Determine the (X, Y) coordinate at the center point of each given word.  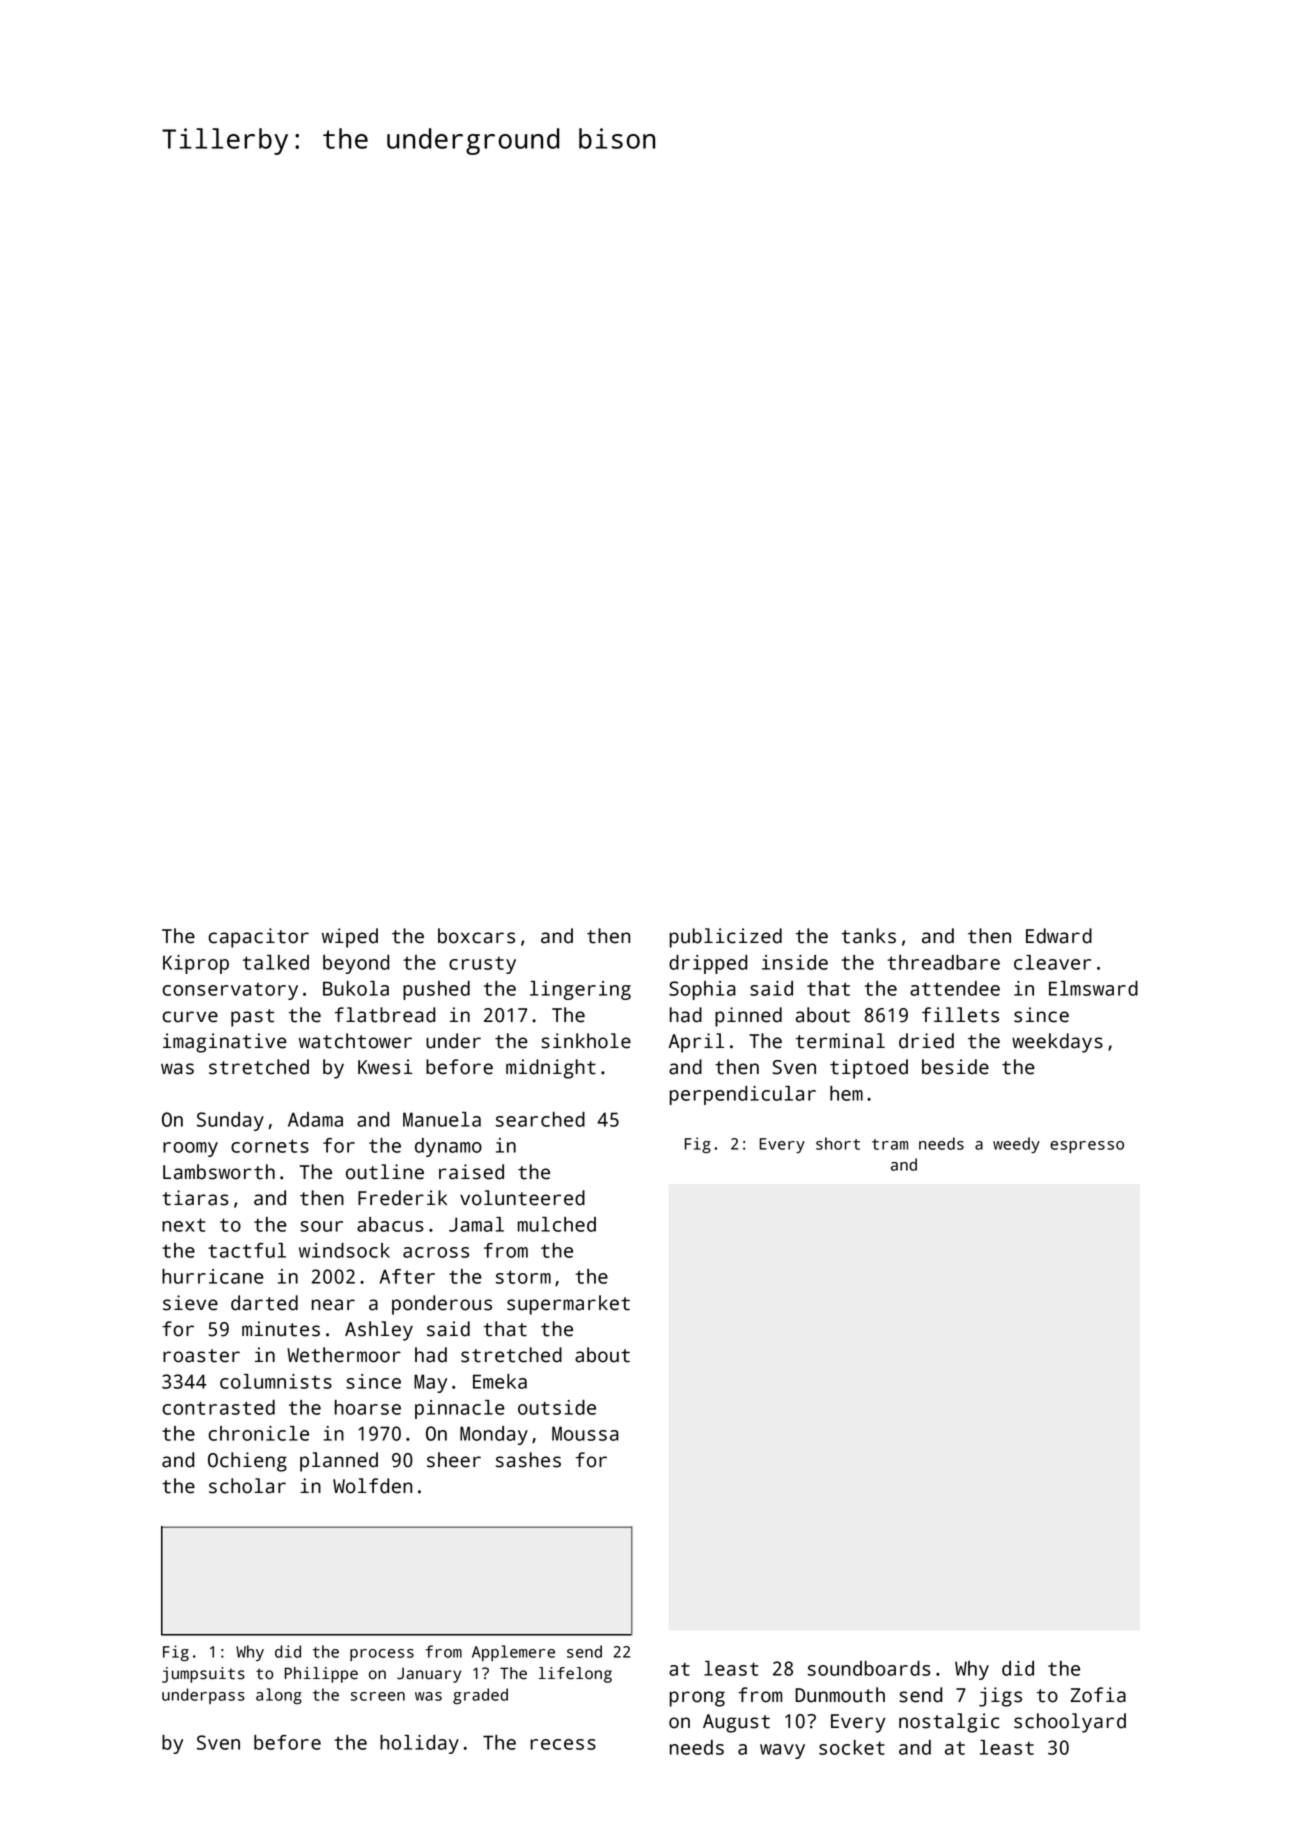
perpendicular (742, 1095)
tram (890, 1144)
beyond (356, 964)
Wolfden (372, 1486)
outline (385, 1172)
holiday (419, 1744)
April (696, 1043)
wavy (782, 1751)
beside (955, 1067)
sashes (528, 1460)
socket (852, 1747)
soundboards (869, 1668)
